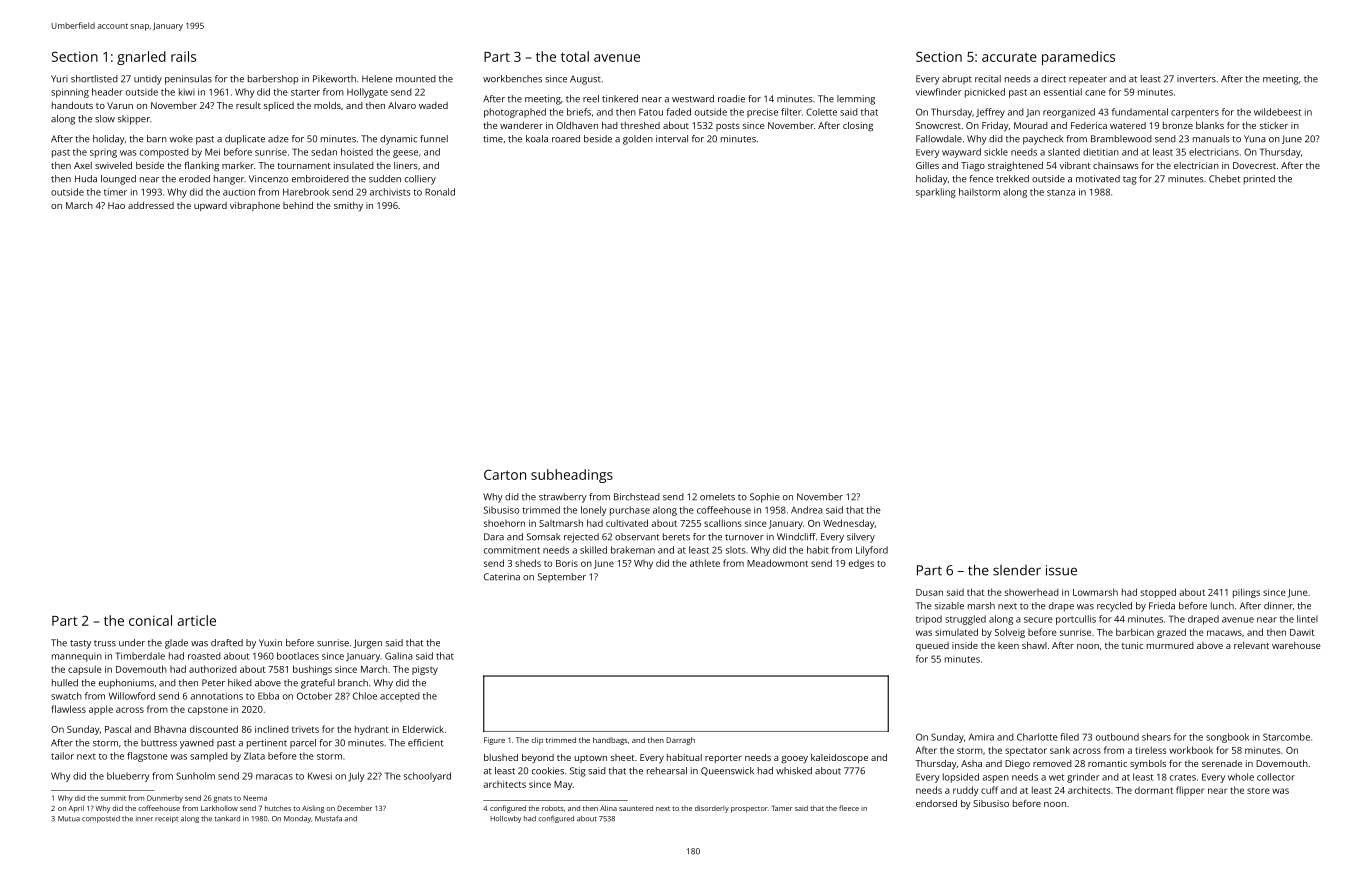 This document has height=887, width=1372. Describe the element at coordinates (505, 474) in the document. I see `Carton` at that location.
